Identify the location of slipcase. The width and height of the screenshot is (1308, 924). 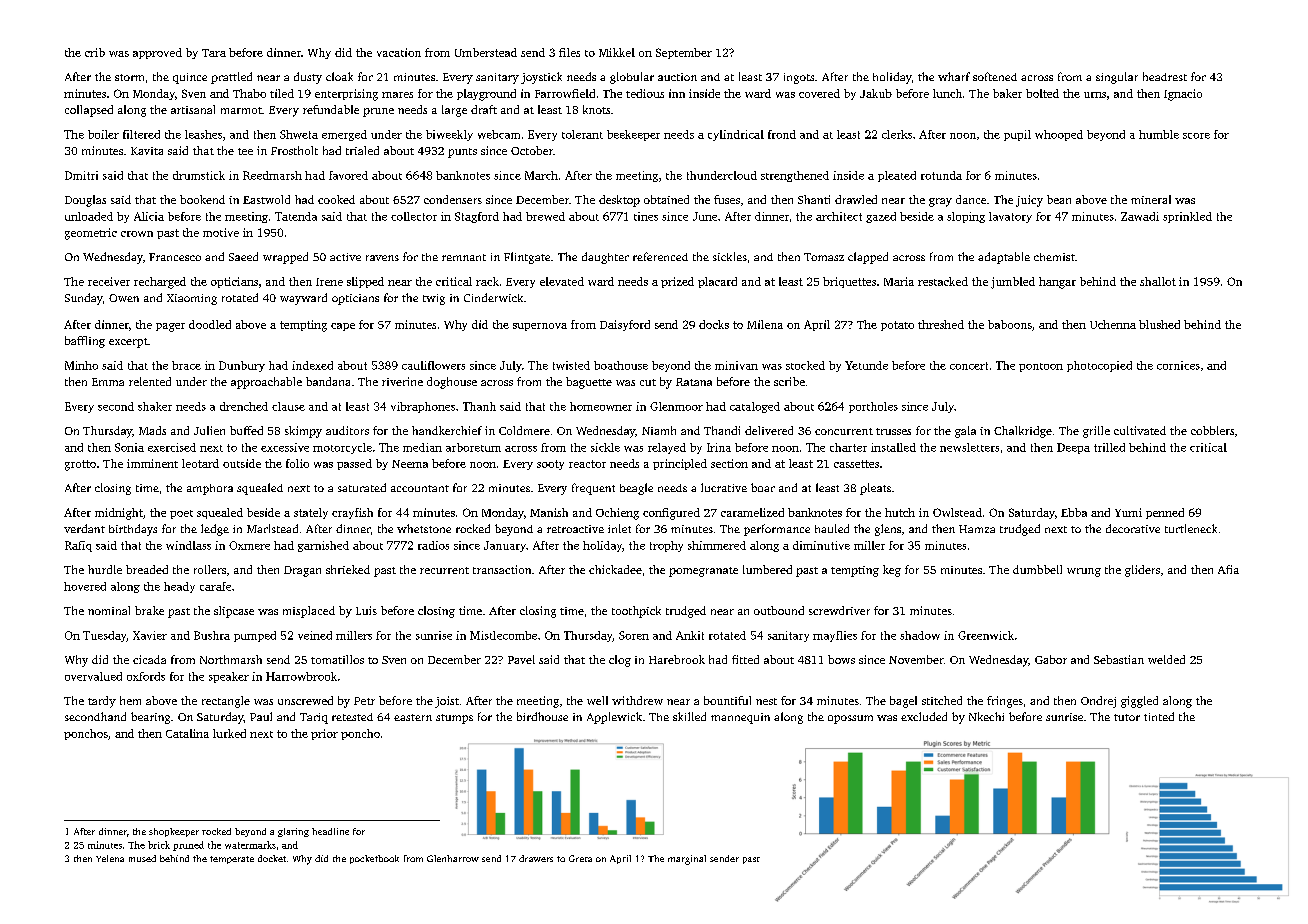
(234, 612).
